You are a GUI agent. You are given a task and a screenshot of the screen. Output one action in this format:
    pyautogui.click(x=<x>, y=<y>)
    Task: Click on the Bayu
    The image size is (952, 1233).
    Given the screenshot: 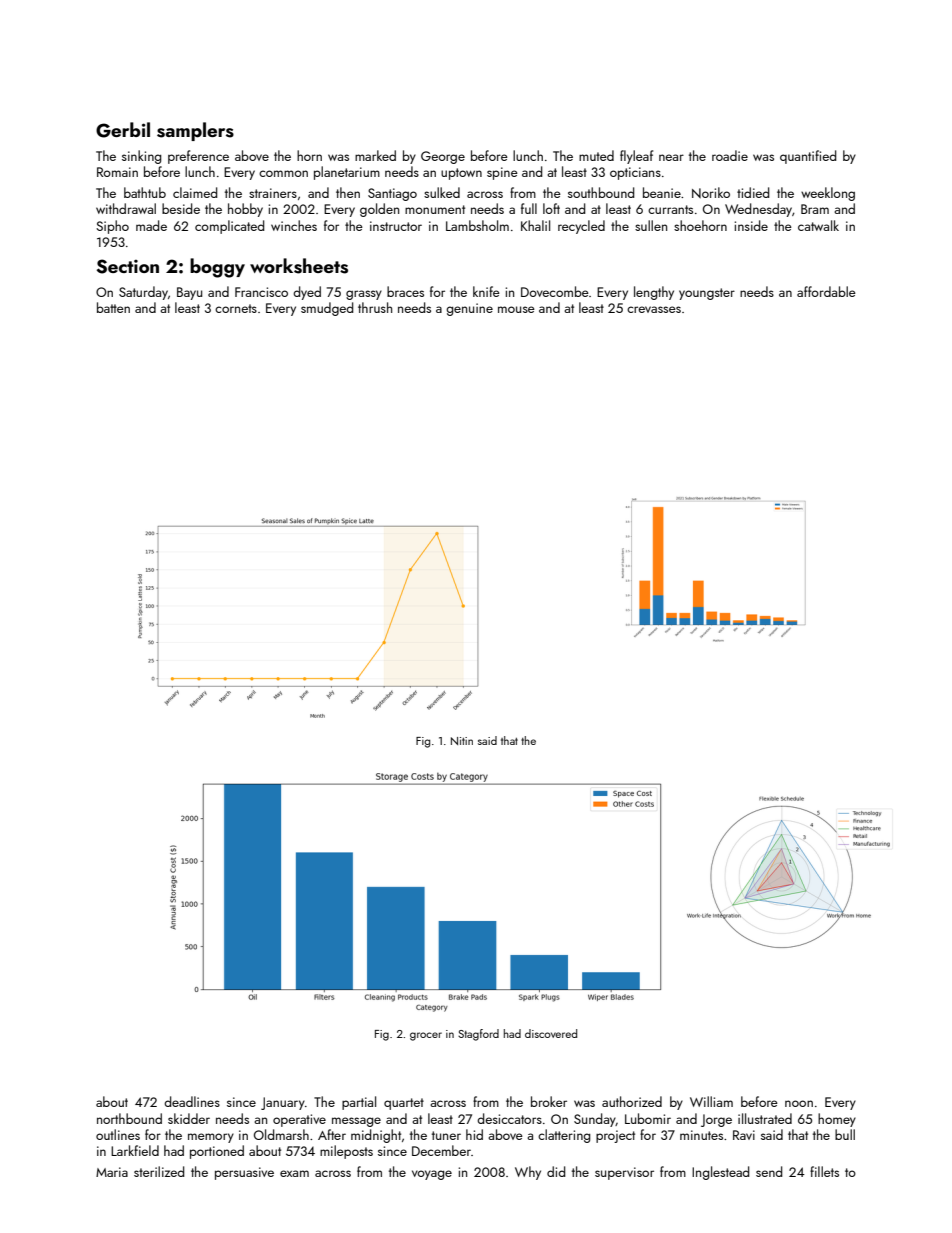 What is the action you would take?
    pyautogui.click(x=189, y=293)
